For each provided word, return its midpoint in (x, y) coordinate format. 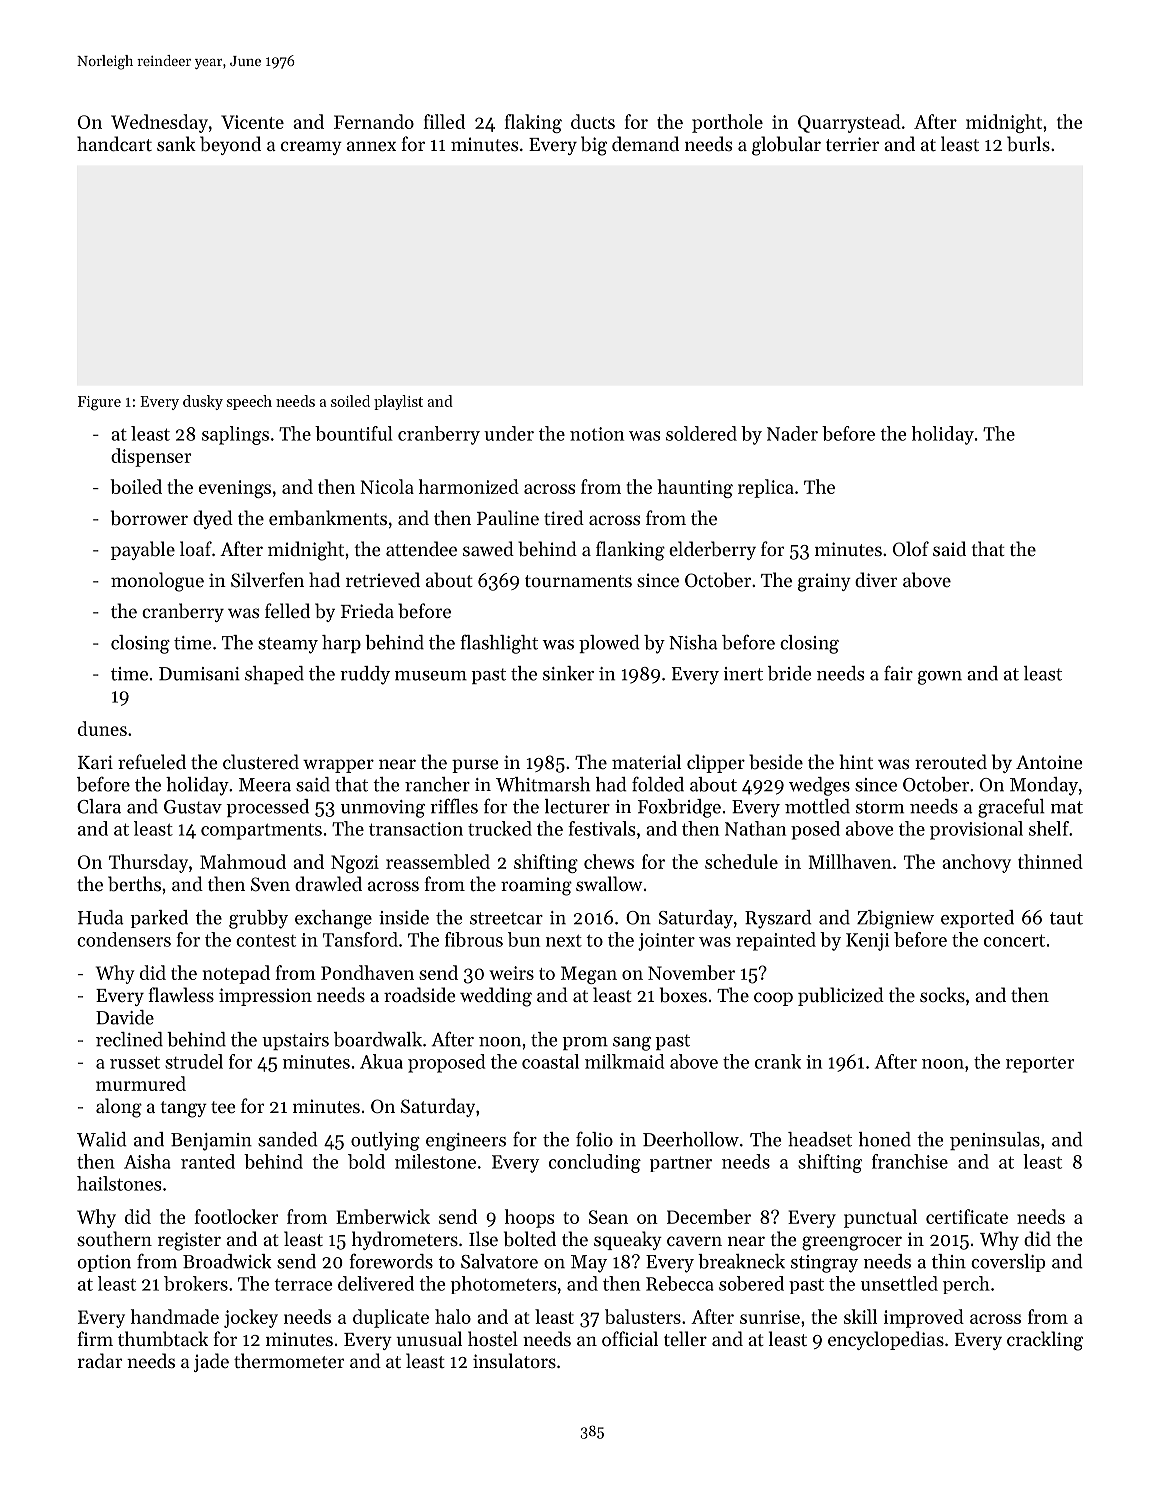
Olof (911, 548)
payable (143, 550)
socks (942, 994)
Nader (792, 433)
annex (371, 146)
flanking (630, 551)
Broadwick (227, 1261)
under (509, 433)
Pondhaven (367, 972)
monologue (157, 582)
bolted (530, 1238)
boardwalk (378, 1039)
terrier (852, 144)
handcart (114, 143)
